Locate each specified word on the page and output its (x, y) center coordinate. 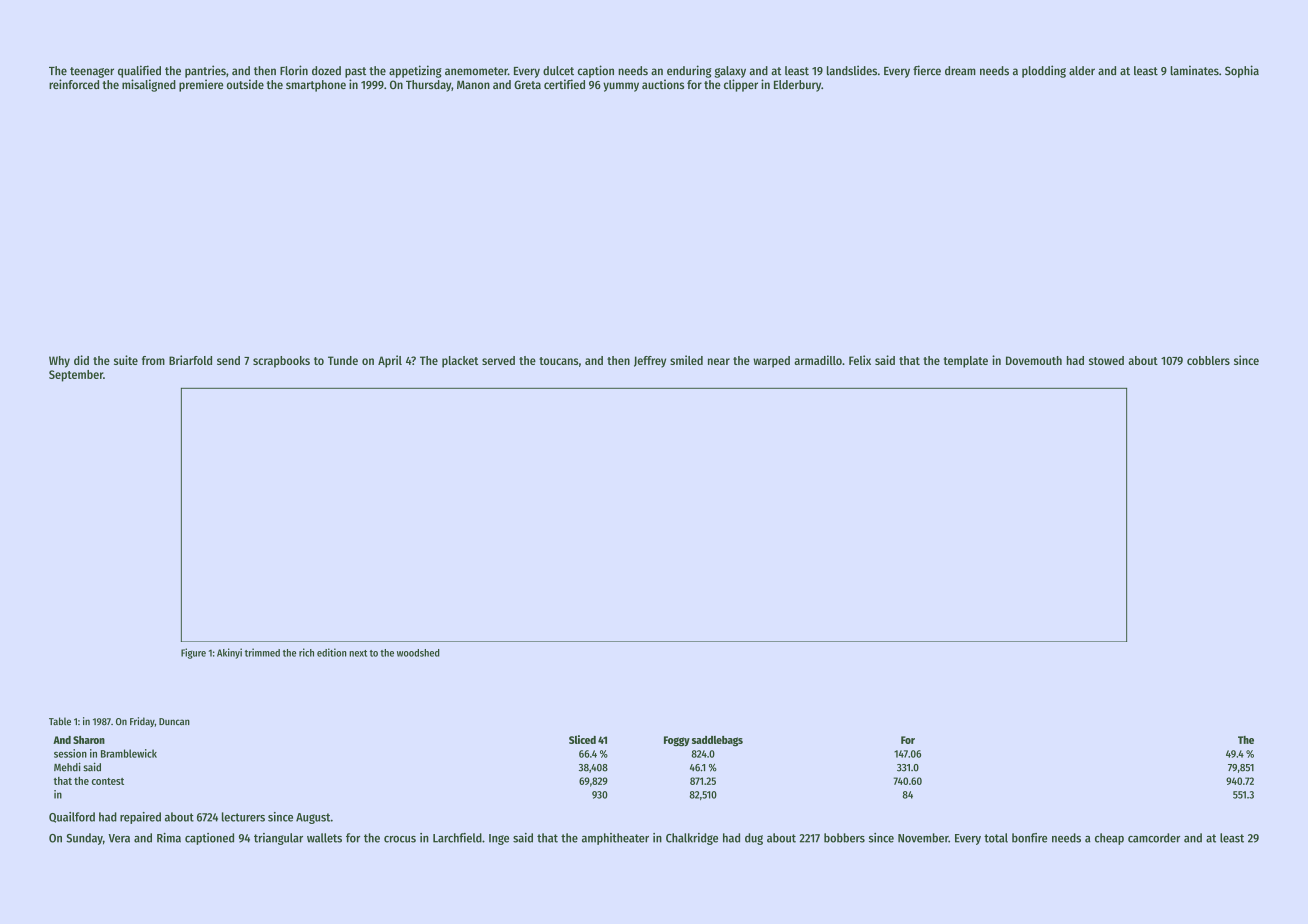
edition (332, 652)
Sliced (582, 739)
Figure (193, 653)
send (228, 360)
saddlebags (717, 741)
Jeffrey (650, 362)
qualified (139, 71)
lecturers (243, 817)
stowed (1106, 360)
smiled (686, 360)
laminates (1194, 70)
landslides (852, 70)
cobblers (1208, 360)
